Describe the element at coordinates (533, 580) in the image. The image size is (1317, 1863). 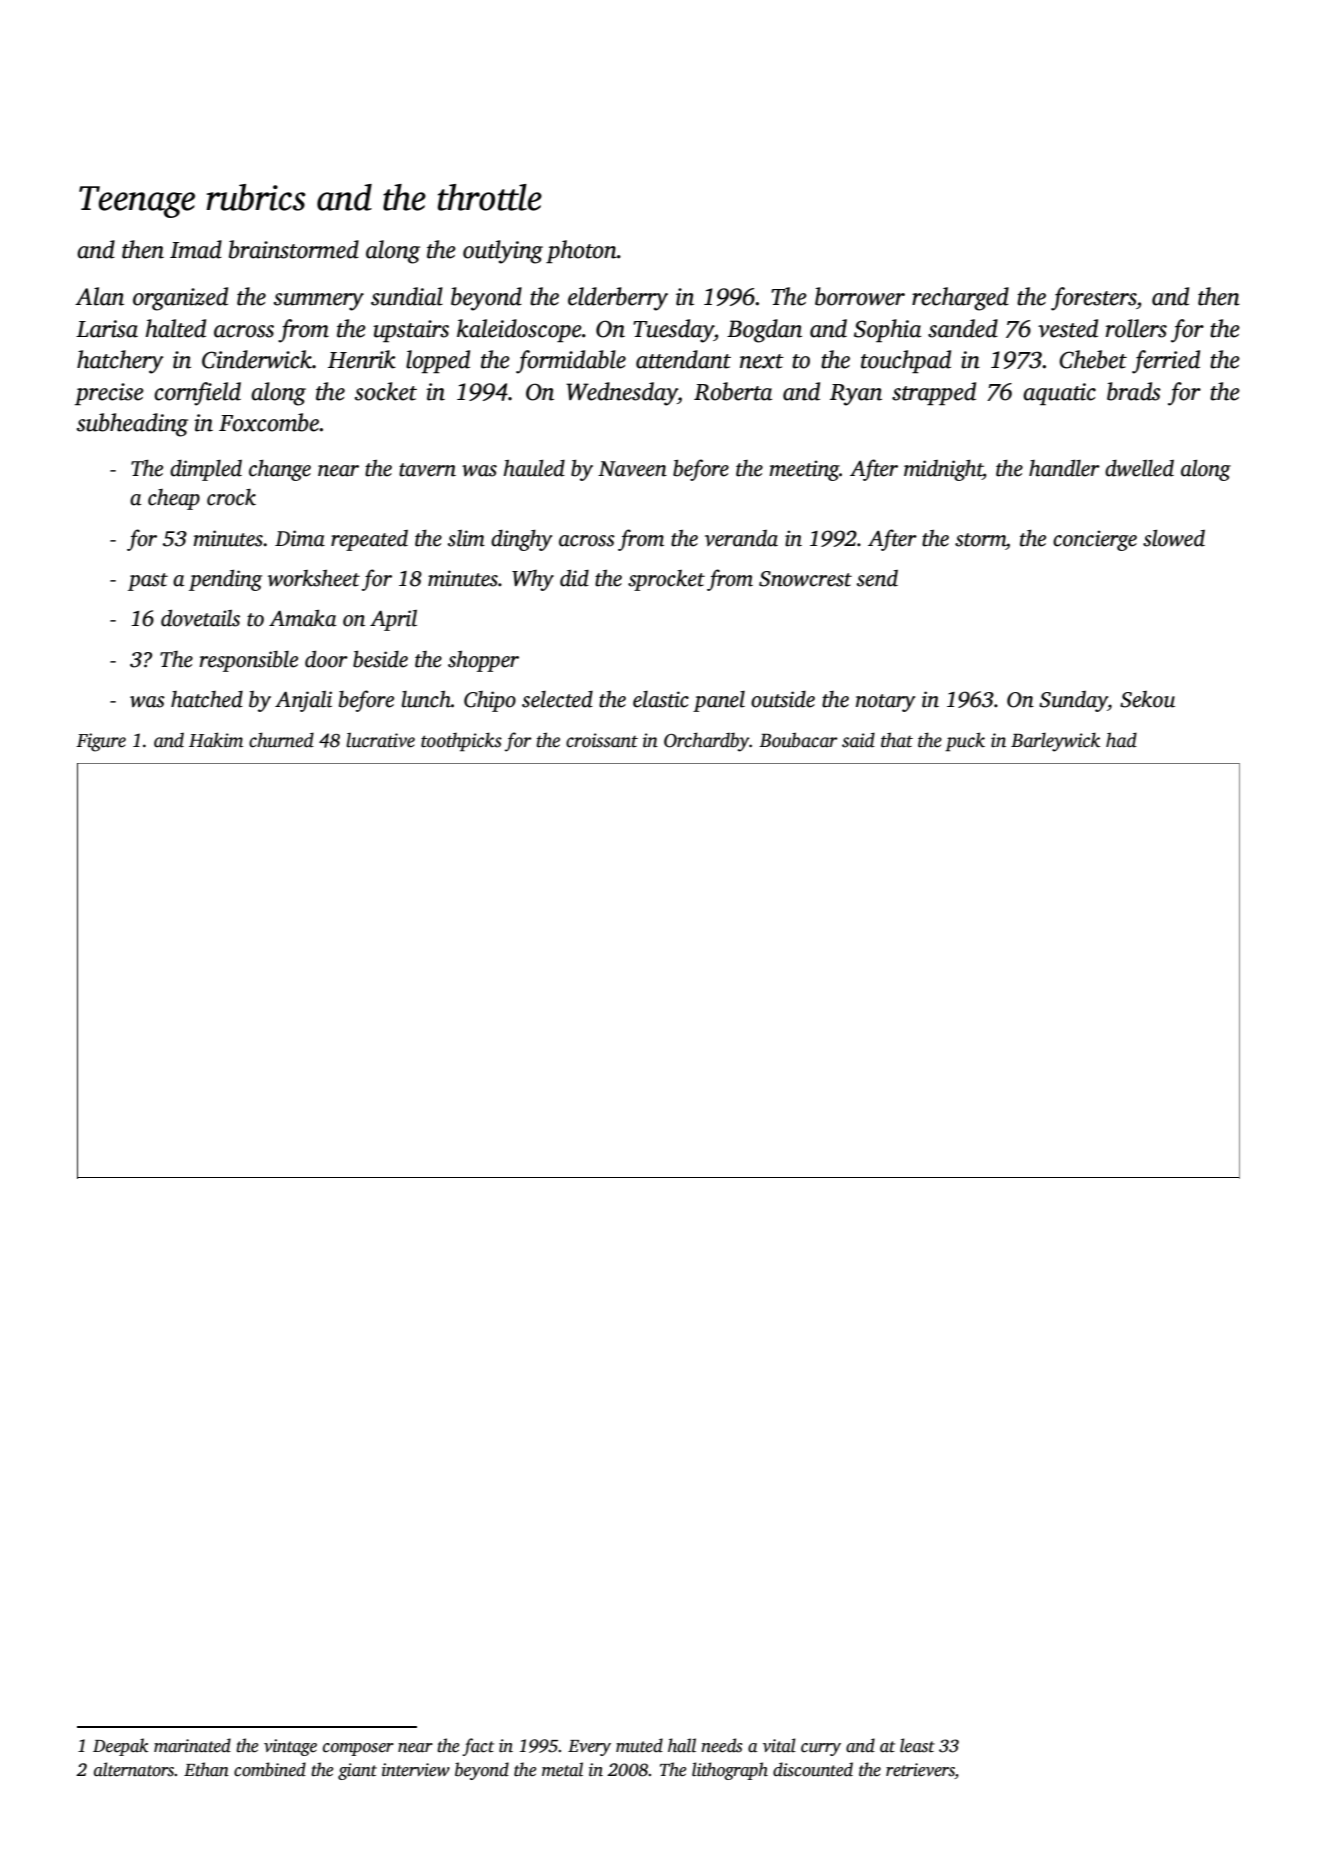
I see `Why` at that location.
